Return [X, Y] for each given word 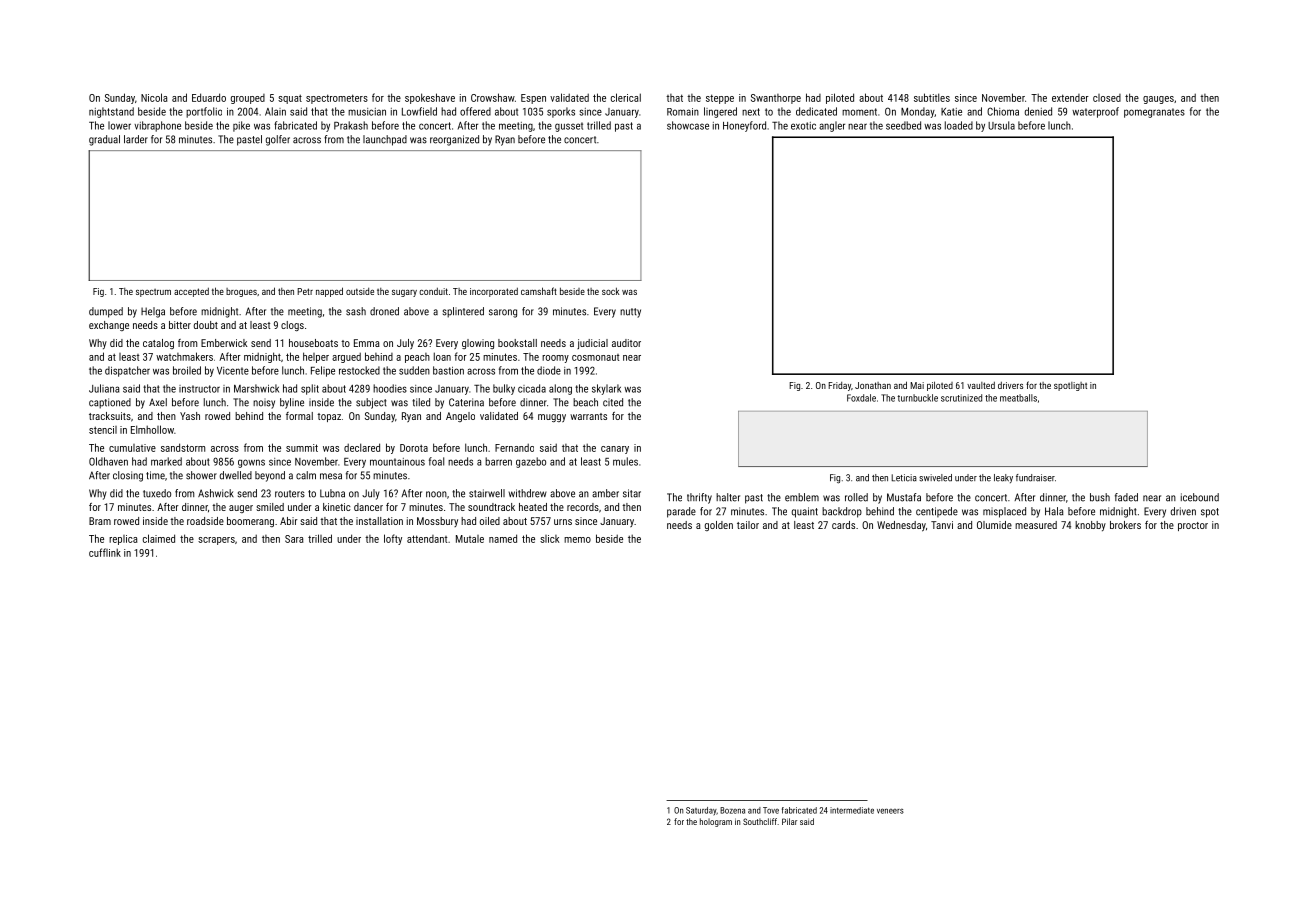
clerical [626, 97]
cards [843, 525]
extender [1070, 98]
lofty [393, 539]
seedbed [903, 125]
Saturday [701, 811]
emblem [802, 497]
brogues [241, 292]
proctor [1193, 526]
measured [1036, 525]
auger [241, 509]
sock [611, 291]
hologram [716, 822]
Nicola [154, 97]
